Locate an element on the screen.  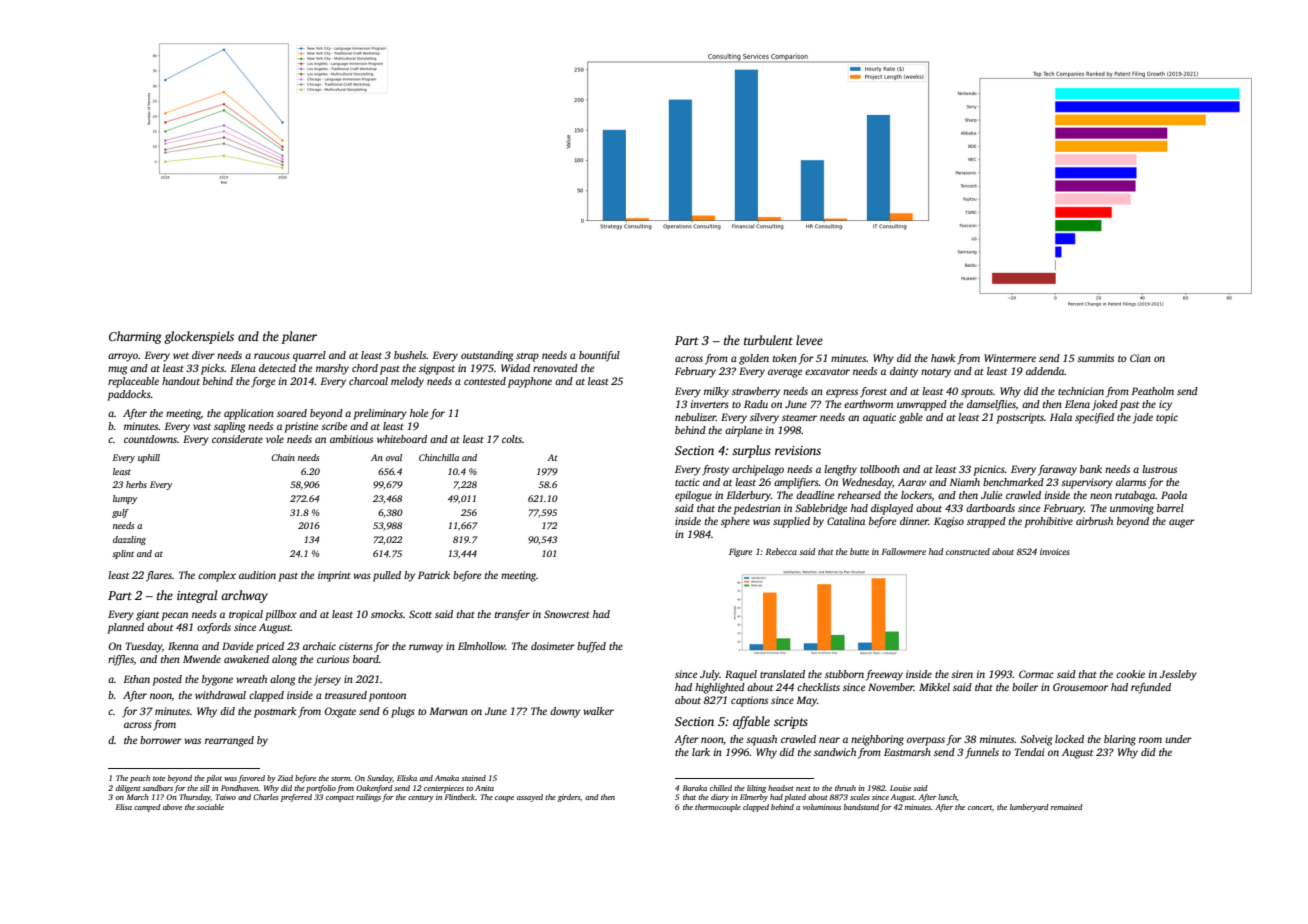
dazzling is located at coordinates (129, 540).
